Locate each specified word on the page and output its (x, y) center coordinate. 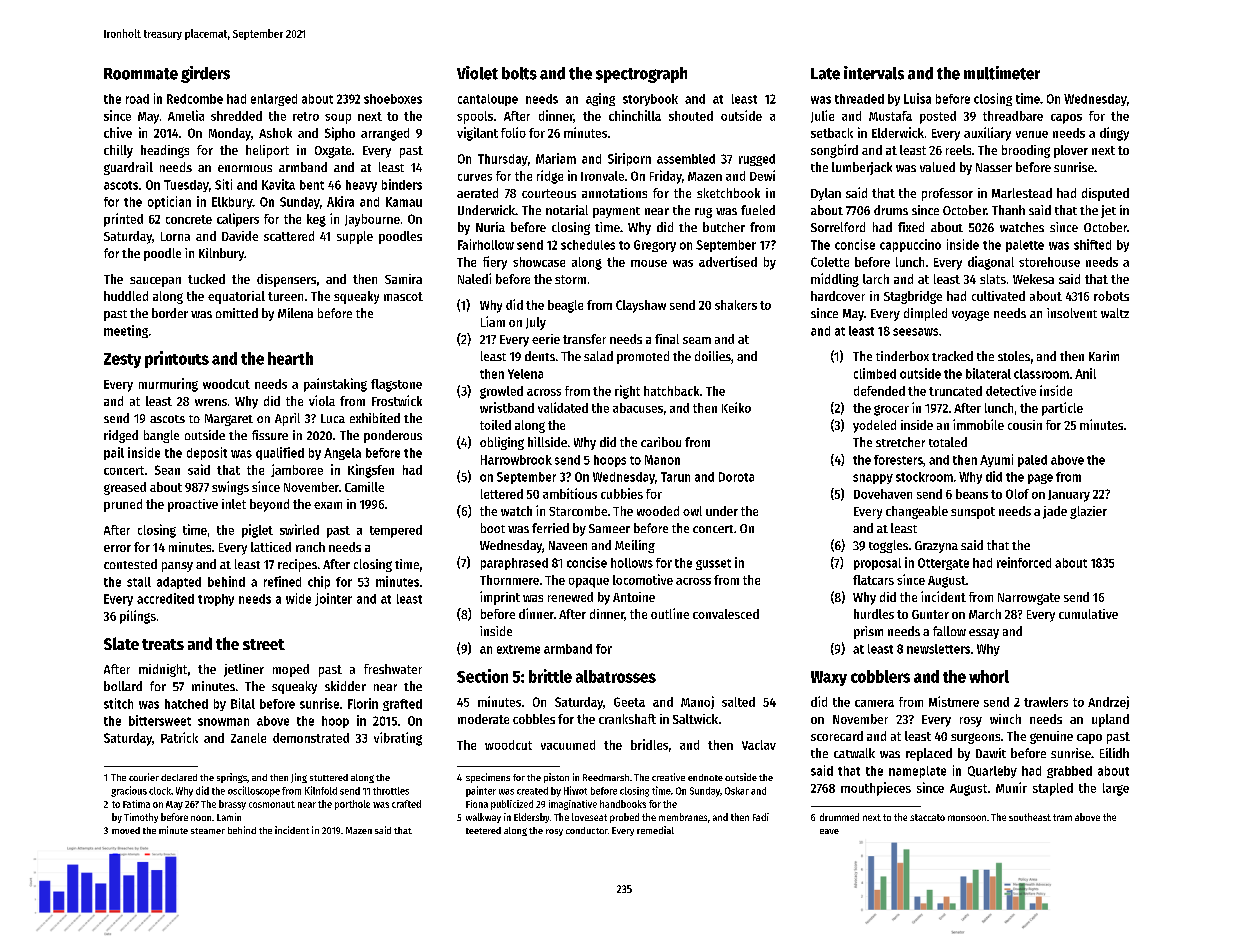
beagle (565, 306)
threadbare (1013, 116)
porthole (352, 805)
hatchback (671, 391)
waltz (1115, 313)
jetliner (244, 670)
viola (322, 400)
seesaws (915, 332)
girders (205, 74)
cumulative (1088, 614)
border (170, 313)
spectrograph (641, 75)
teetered (483, 830)
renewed (570, 597)
